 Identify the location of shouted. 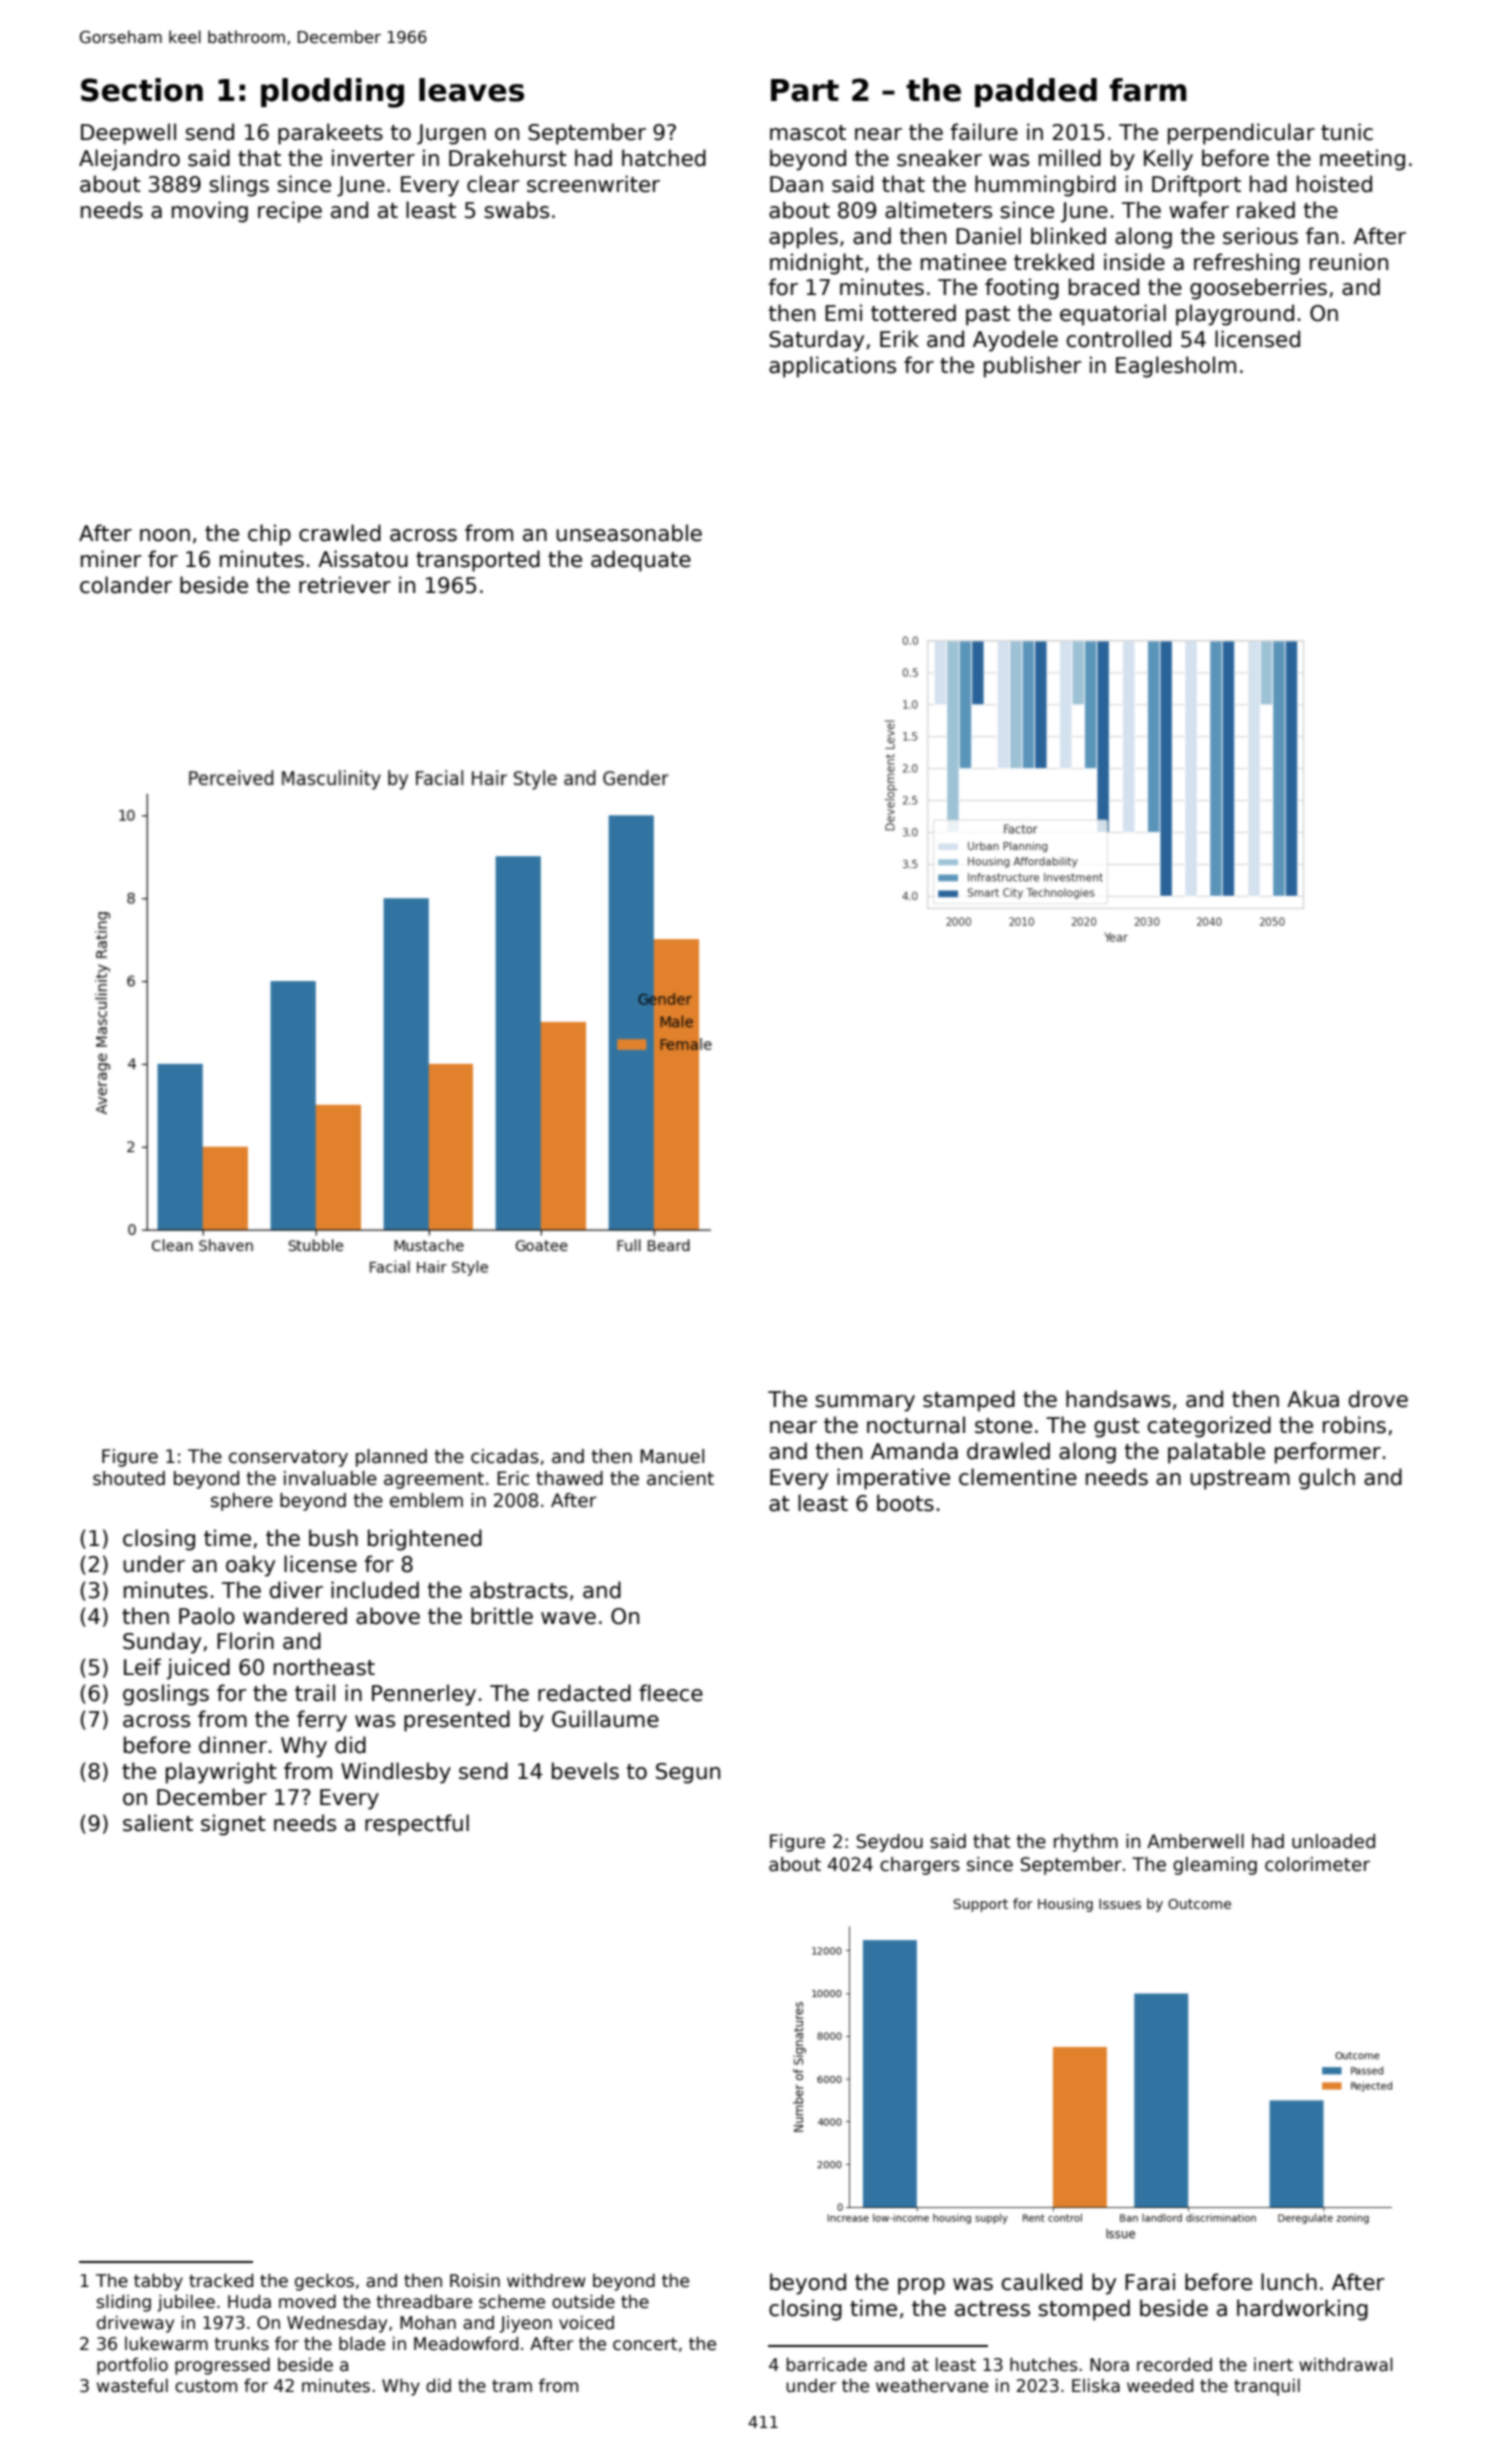
(129, 1478).
